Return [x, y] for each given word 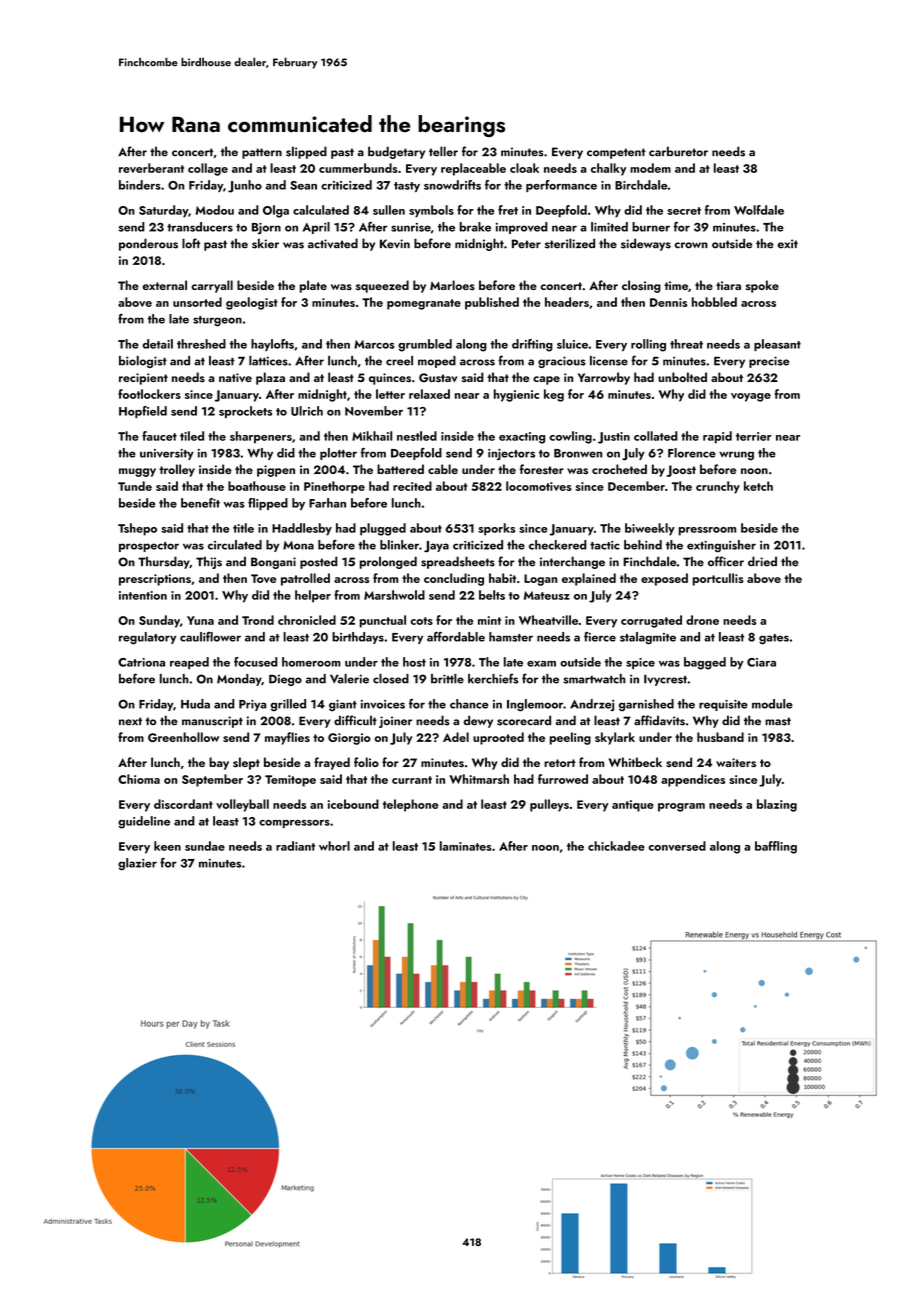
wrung [736, 456]
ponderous [148, 244]
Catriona [141, 662]
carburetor [678, 151]
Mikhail [372, 436]
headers [567, 302]
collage [208, 169]
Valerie [349, 679]
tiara [728, 285]
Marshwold [394, 595]
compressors [294, 824]
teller [443, 151]
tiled [192, 436]
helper [313, 596]
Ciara [761, 662]
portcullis [718, 579]
